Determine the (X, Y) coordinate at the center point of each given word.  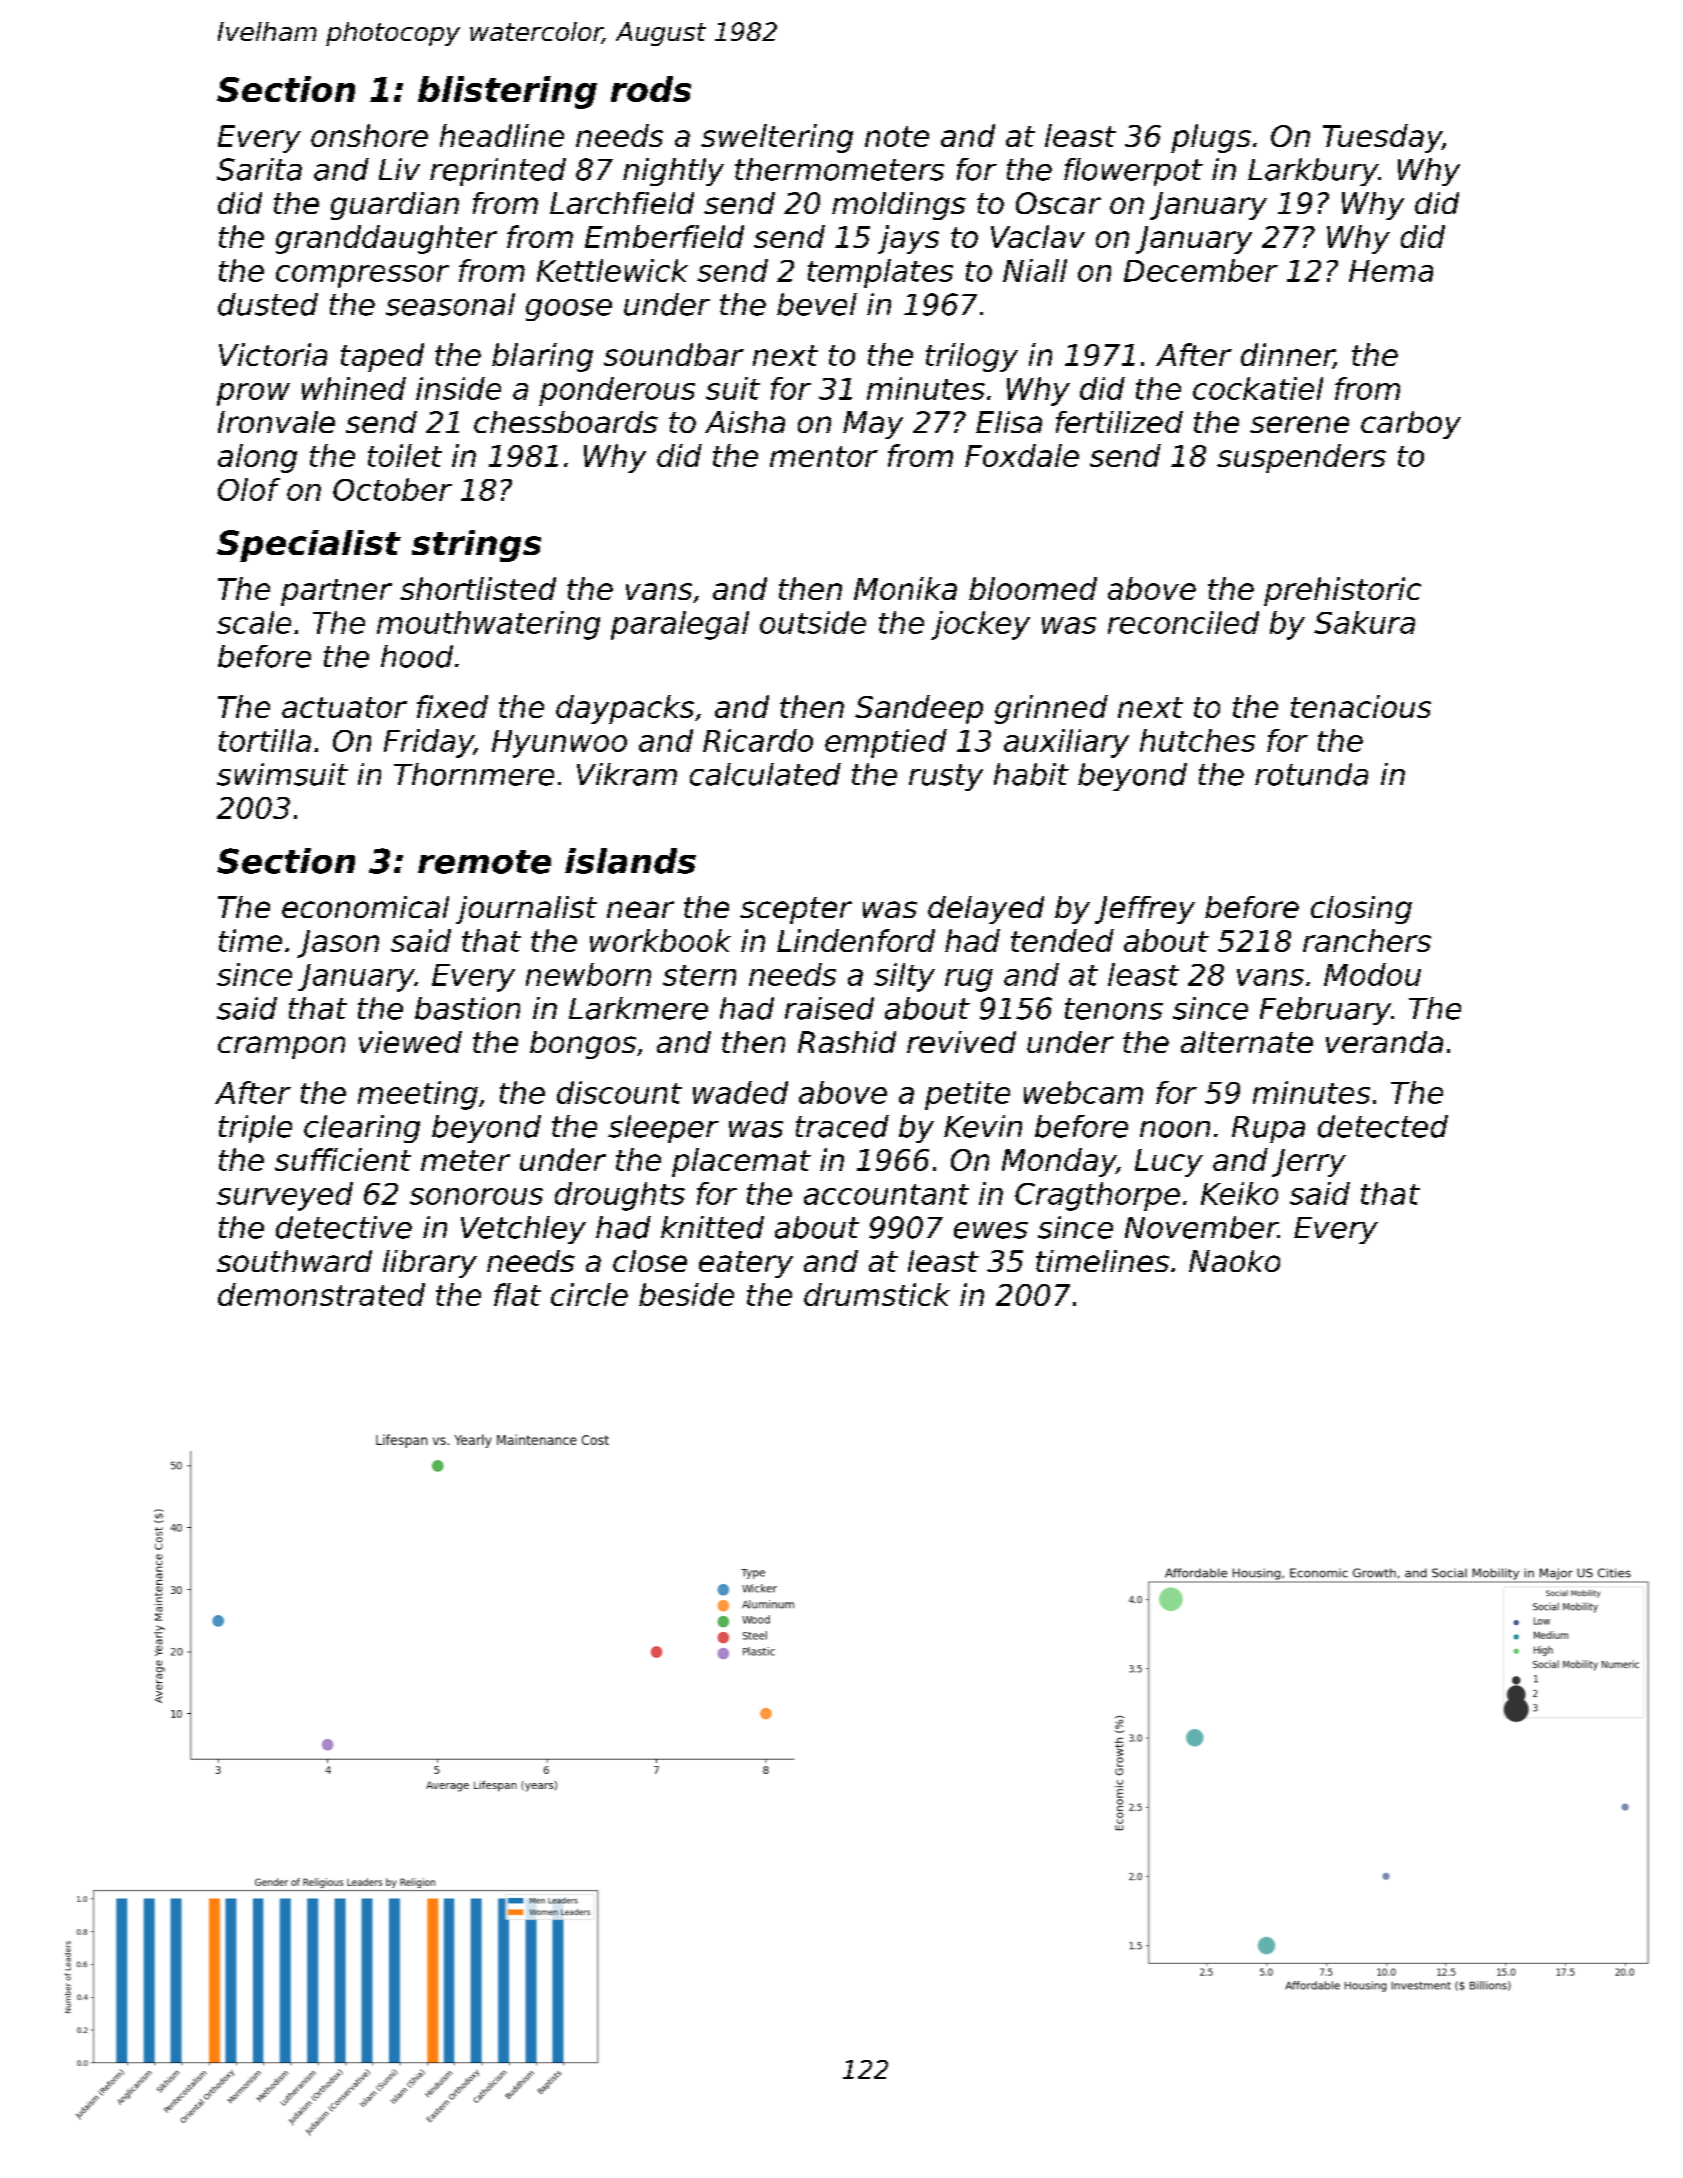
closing (1361, 910)
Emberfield (664, 236)
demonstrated (321, 1294)
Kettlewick (612, 270)
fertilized (1119, 422)
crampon (281, 1047)
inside (458, 388)
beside (686, 1294)
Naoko (1234, 1261)
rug (969, 980)
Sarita (259, 169)
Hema (1391, 271)
